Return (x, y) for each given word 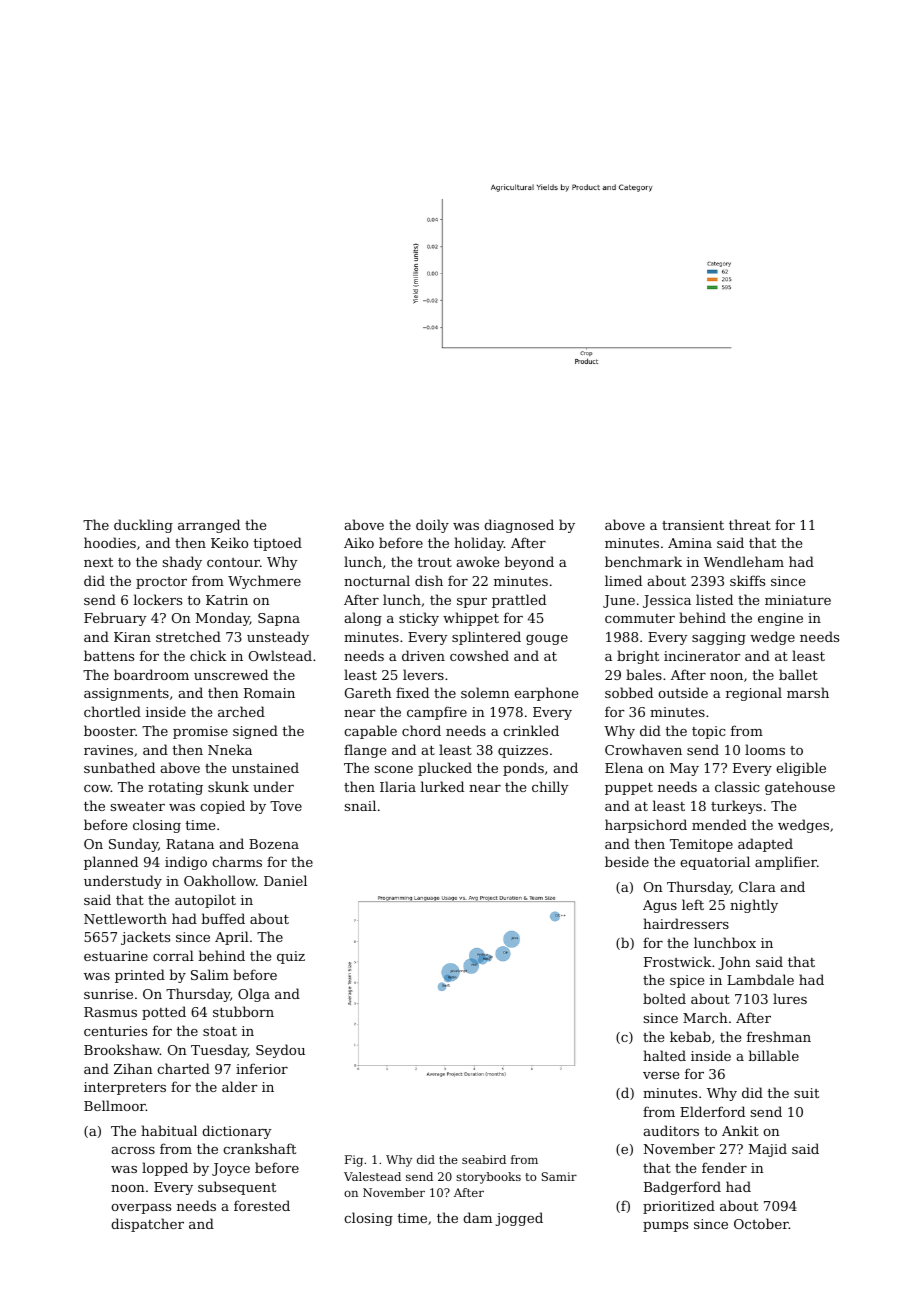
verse (661, 1075)
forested (262, 1205)
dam (477, 1217)
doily (432, 526)
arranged (209, 526)
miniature (798, 600)
